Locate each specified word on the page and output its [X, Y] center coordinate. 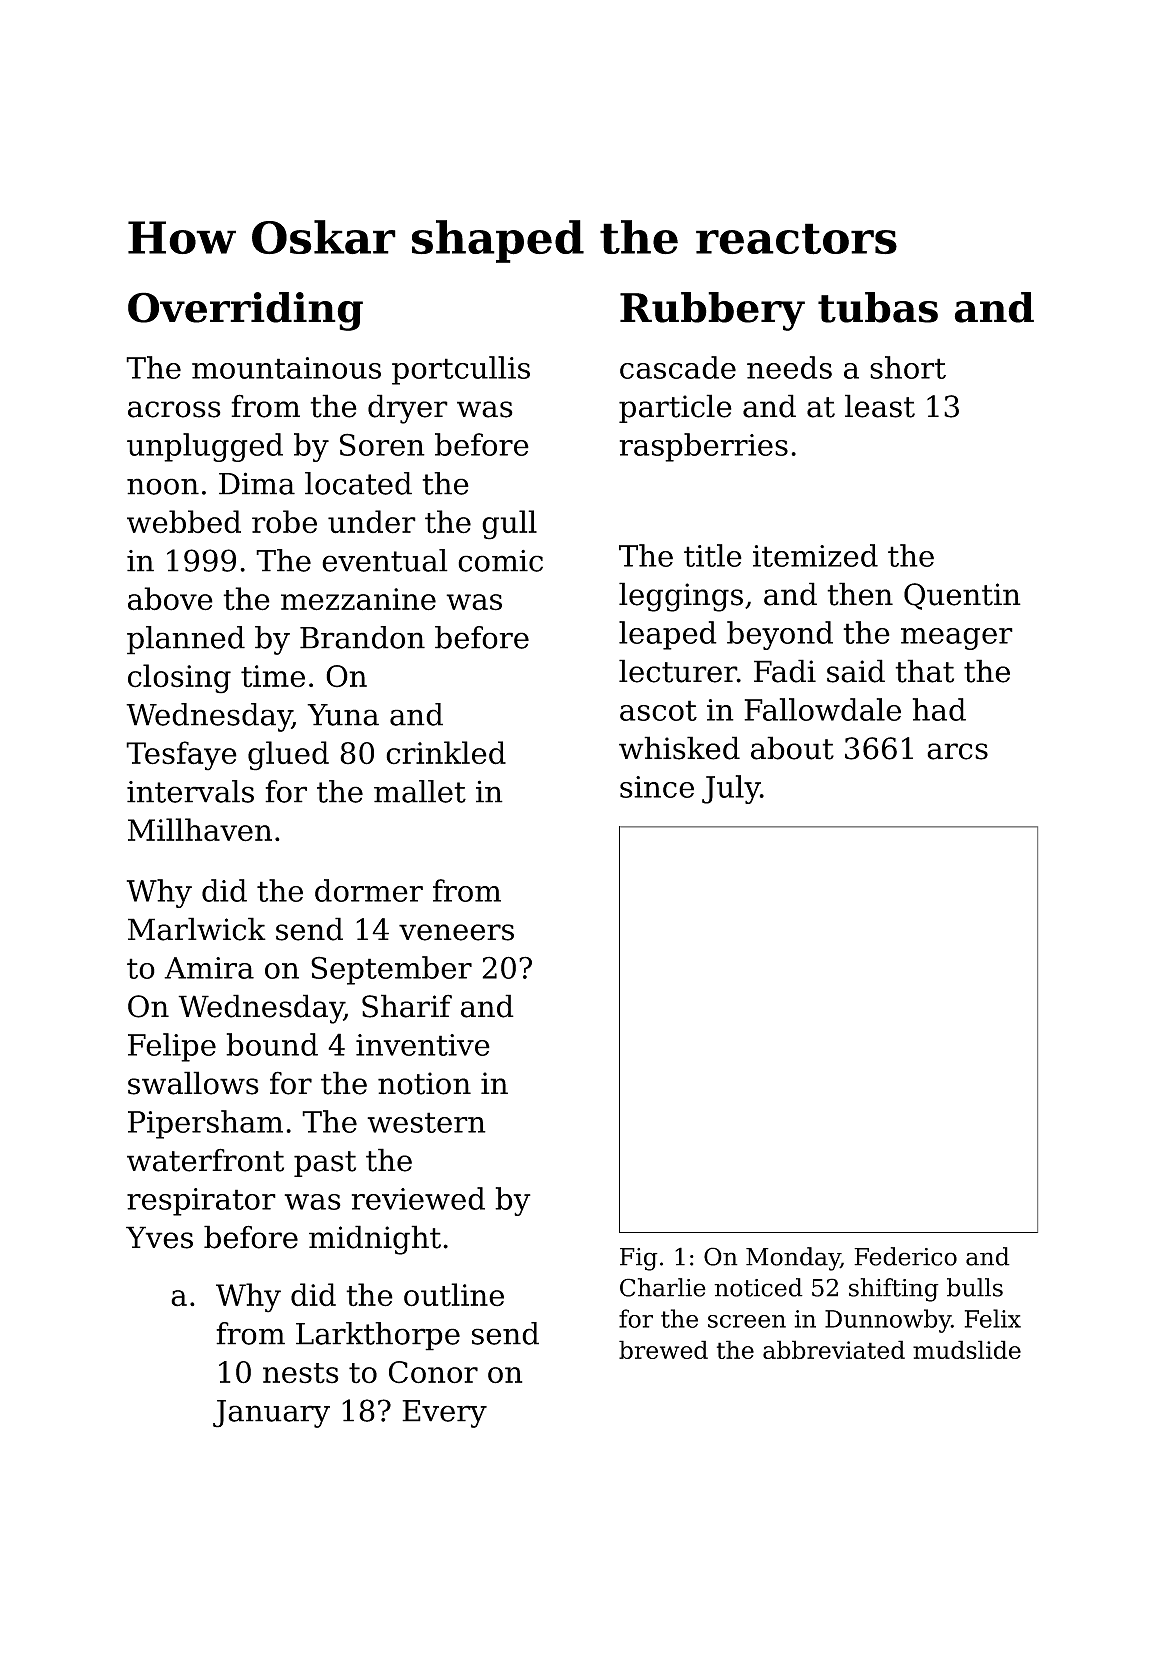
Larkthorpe [378, 1336]
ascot [658, 710]
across [174, 409]
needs [789, 367]
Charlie [663, 1287]
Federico [905, 1256]
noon [163, 486]
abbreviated [834, 1349]
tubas [878, 307]
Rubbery [712, 311]
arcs [957, 751]
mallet [420, 791]
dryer [408, 409]
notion [424, 1083]
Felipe [172, 1047]
